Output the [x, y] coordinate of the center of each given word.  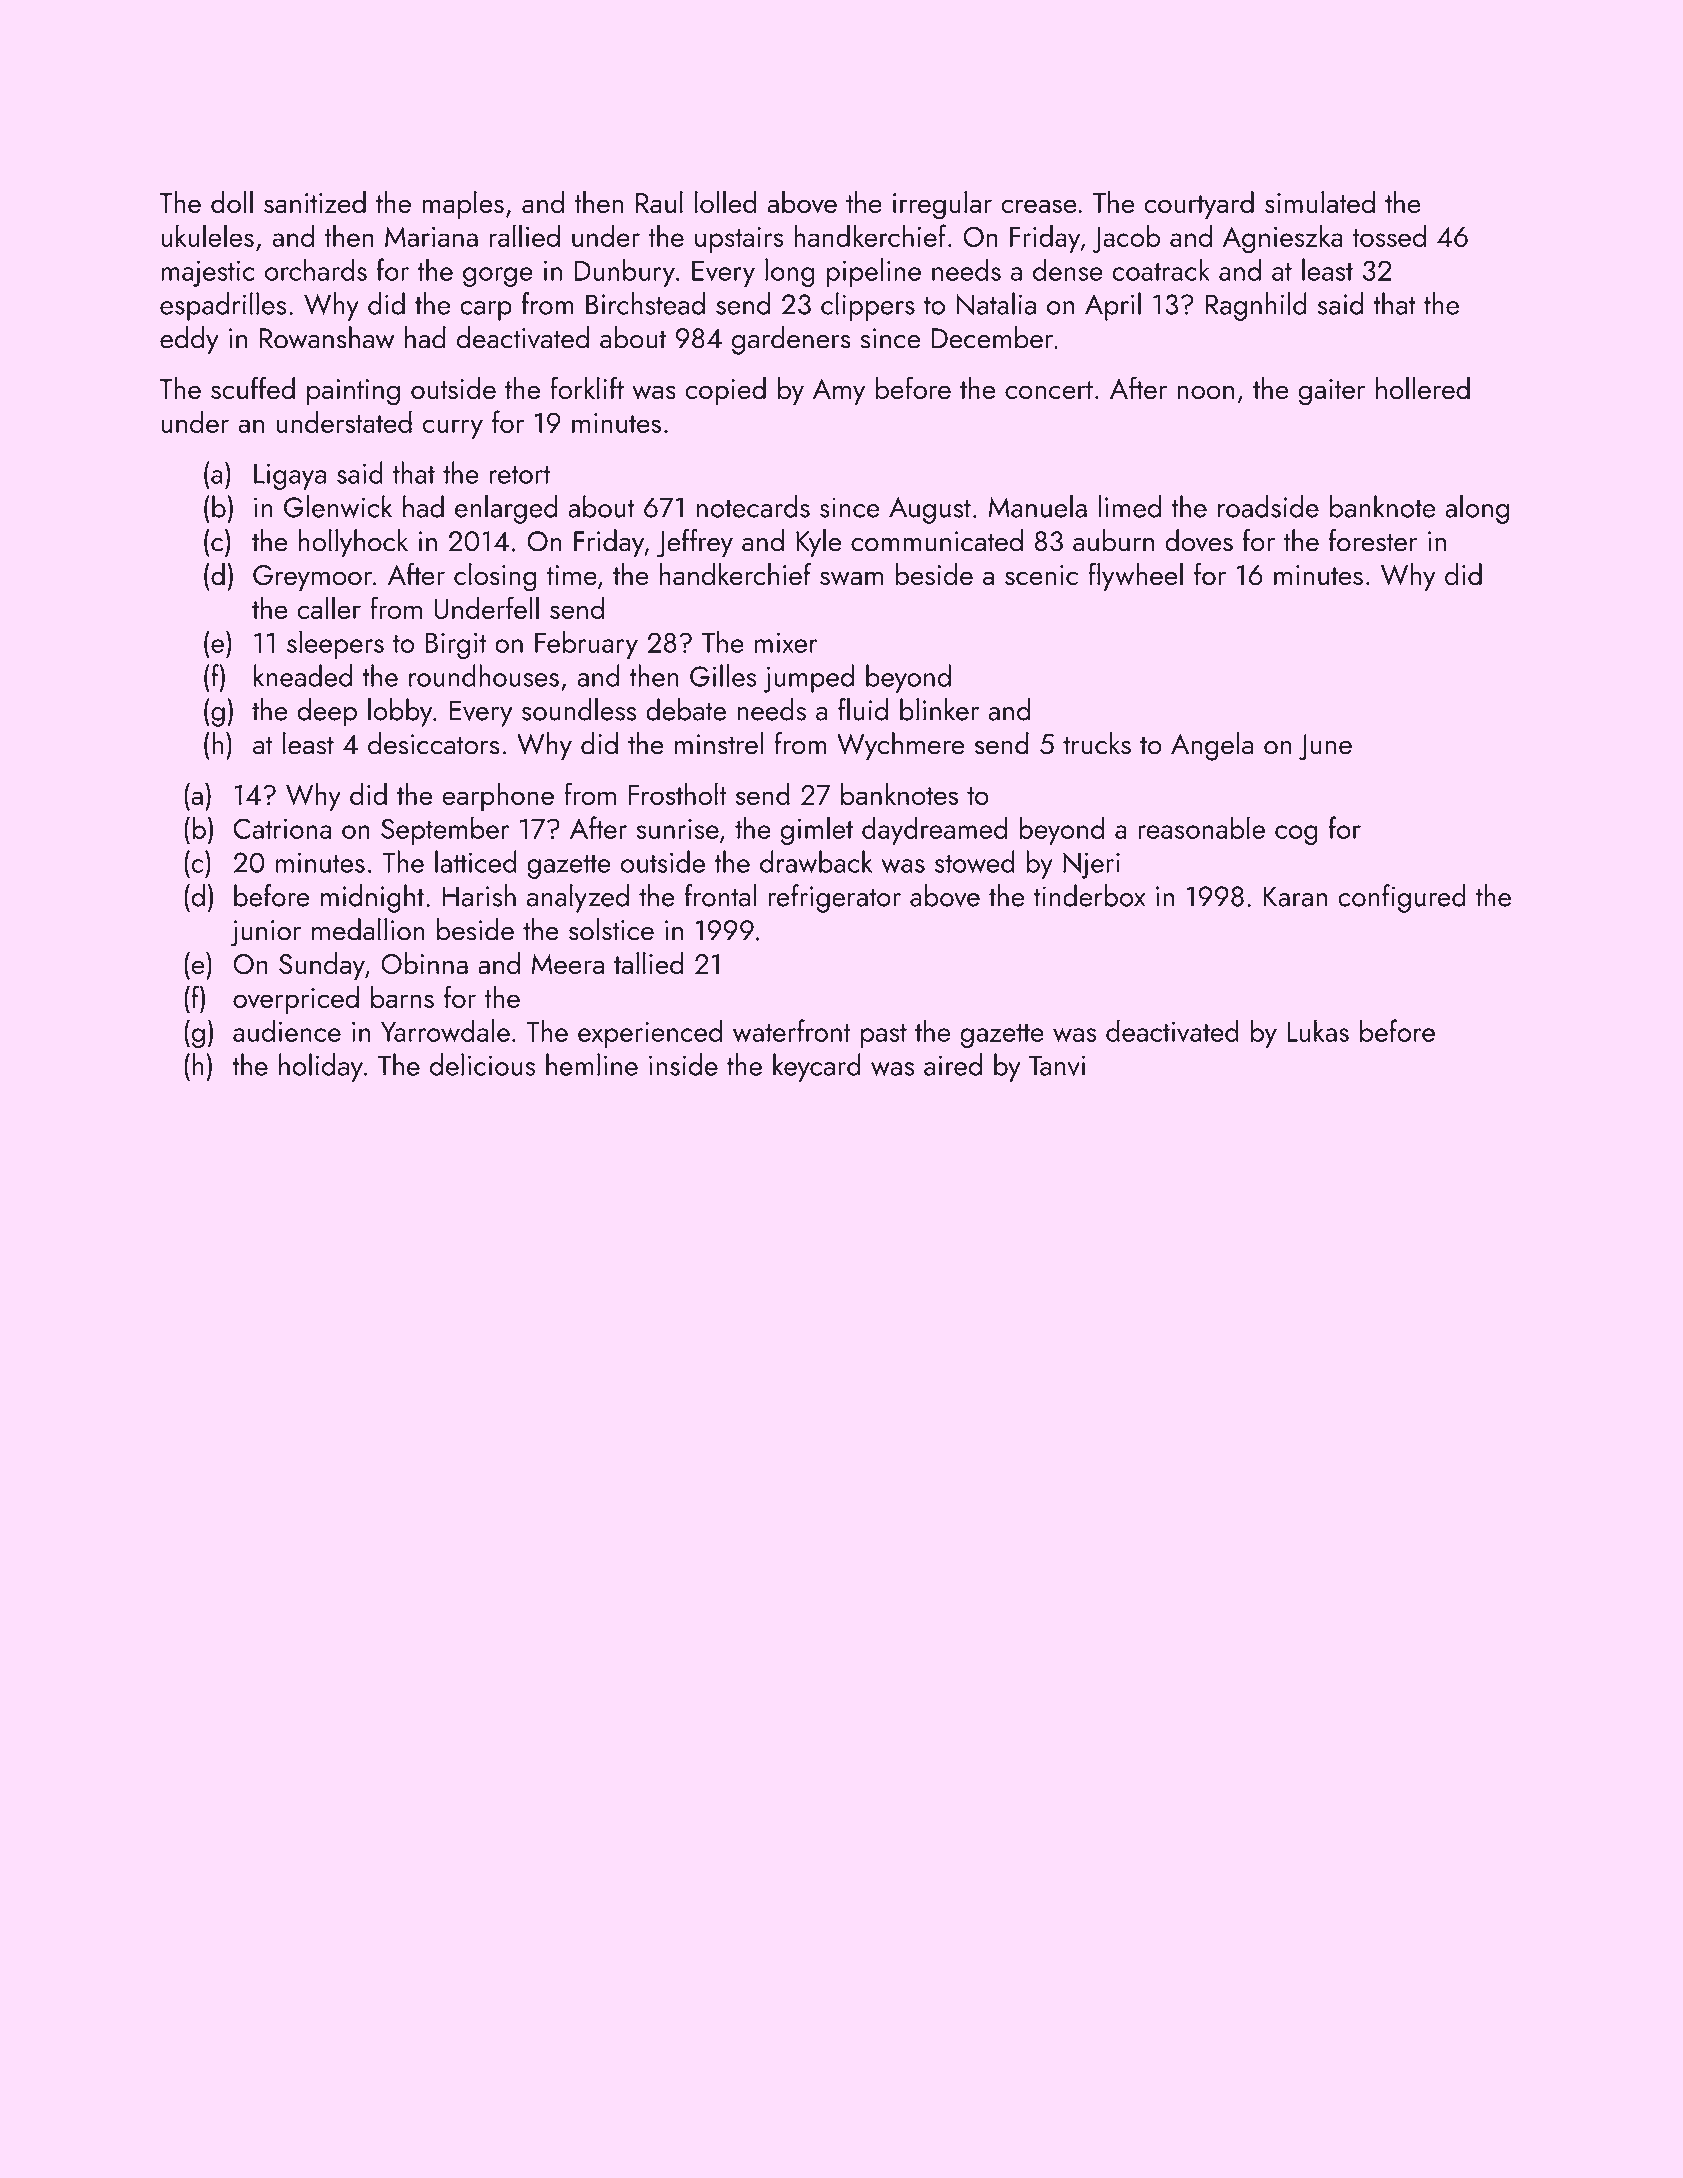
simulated [1320, 202]
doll [232, 202]
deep [327, 712]
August [930, 510]
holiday [321, 1067]
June [1325, 747]
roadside [1268, 506]
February [586, 644]
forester [1373, 540]
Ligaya [290, 476]
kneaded [303, 675]
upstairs [739, 240]
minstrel [719, 743]
